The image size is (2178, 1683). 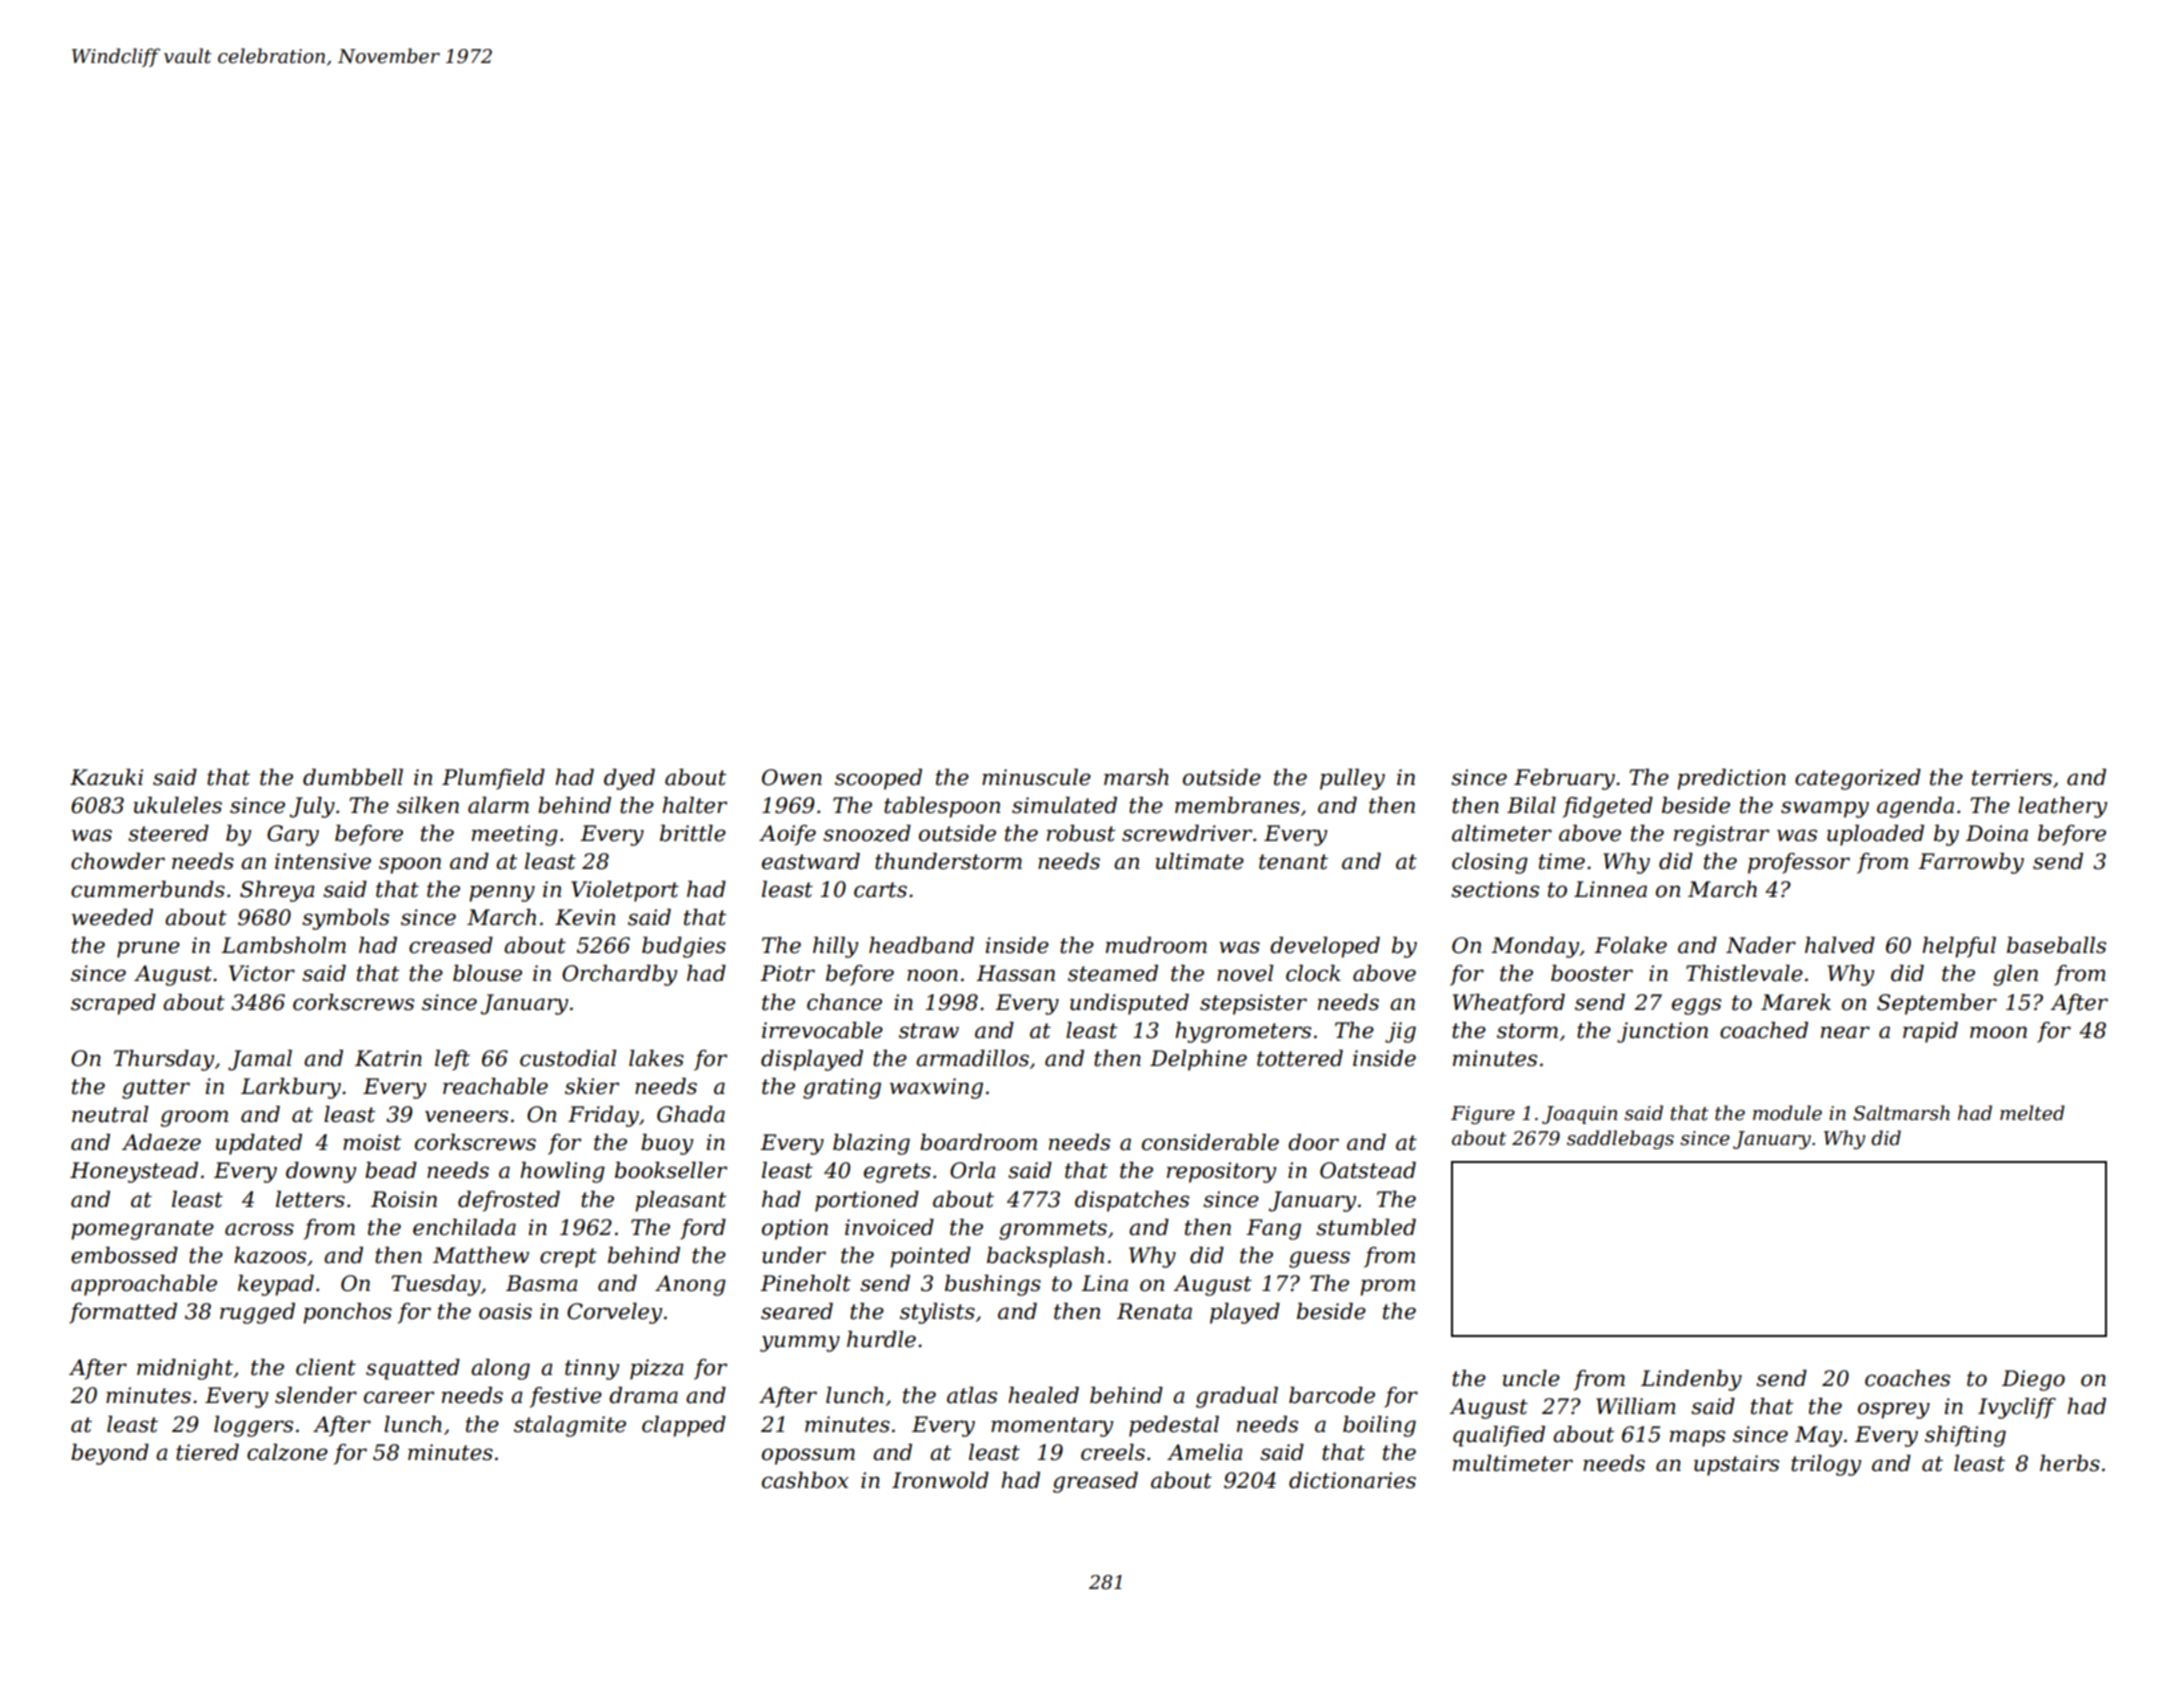 I want to click on calzone, so click(x=287, y=1452).
